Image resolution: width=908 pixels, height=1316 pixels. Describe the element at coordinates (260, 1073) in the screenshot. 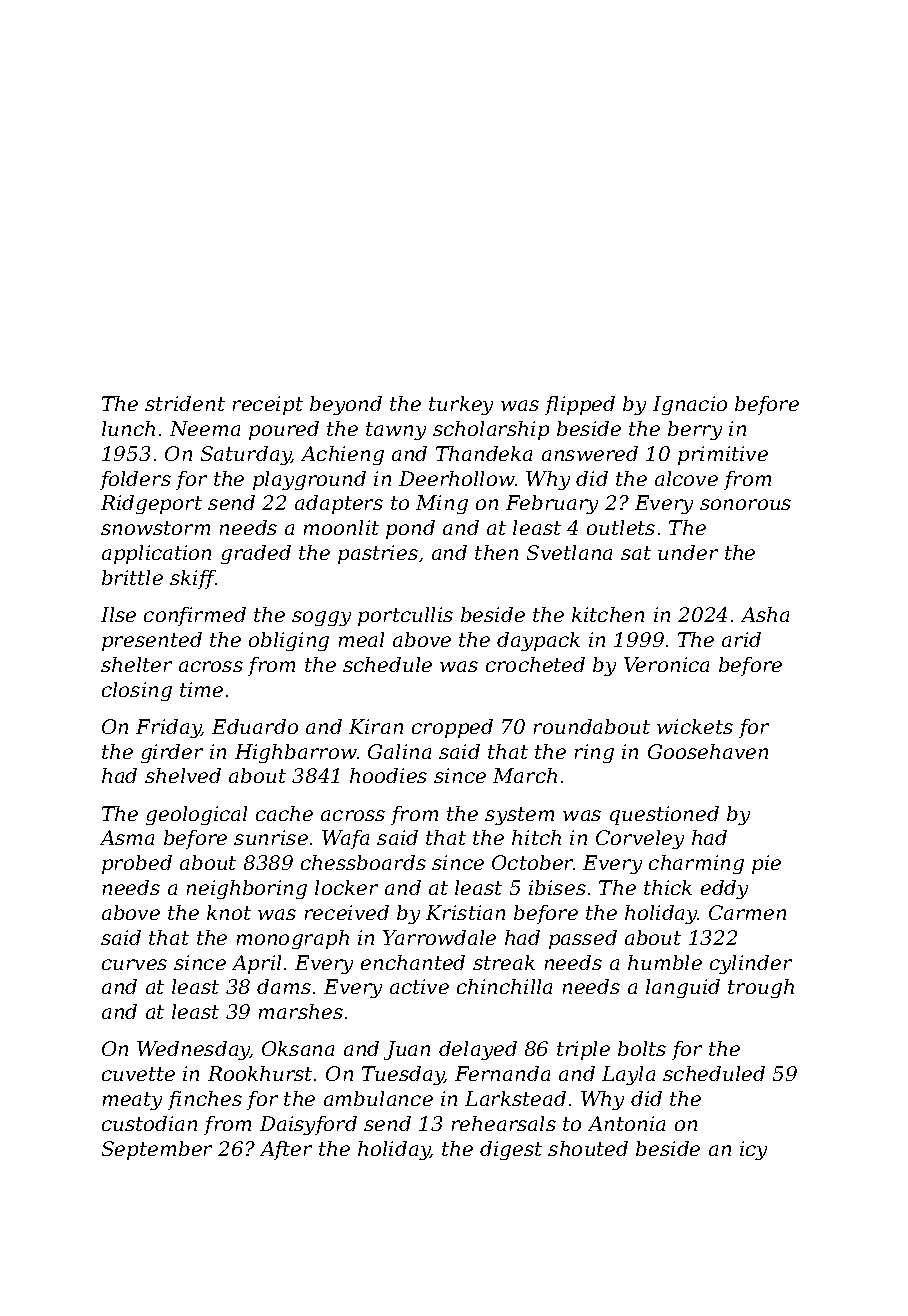

I see `Rookhurst` at that location.
